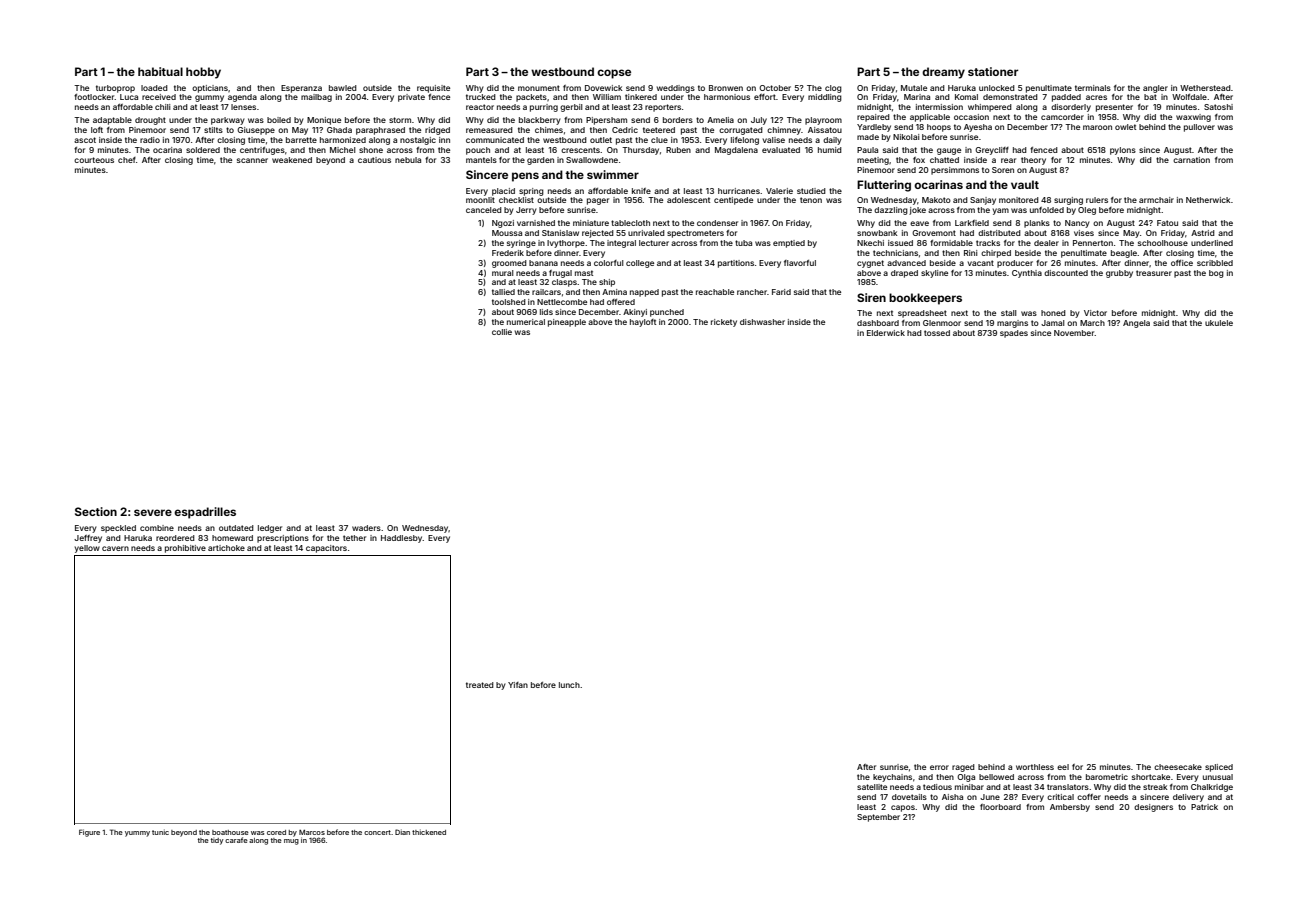 This screenshot has height=924, width=1308. Describe the element at coordinates (480, 685) in the screenshot. I see `treated` at that location.
